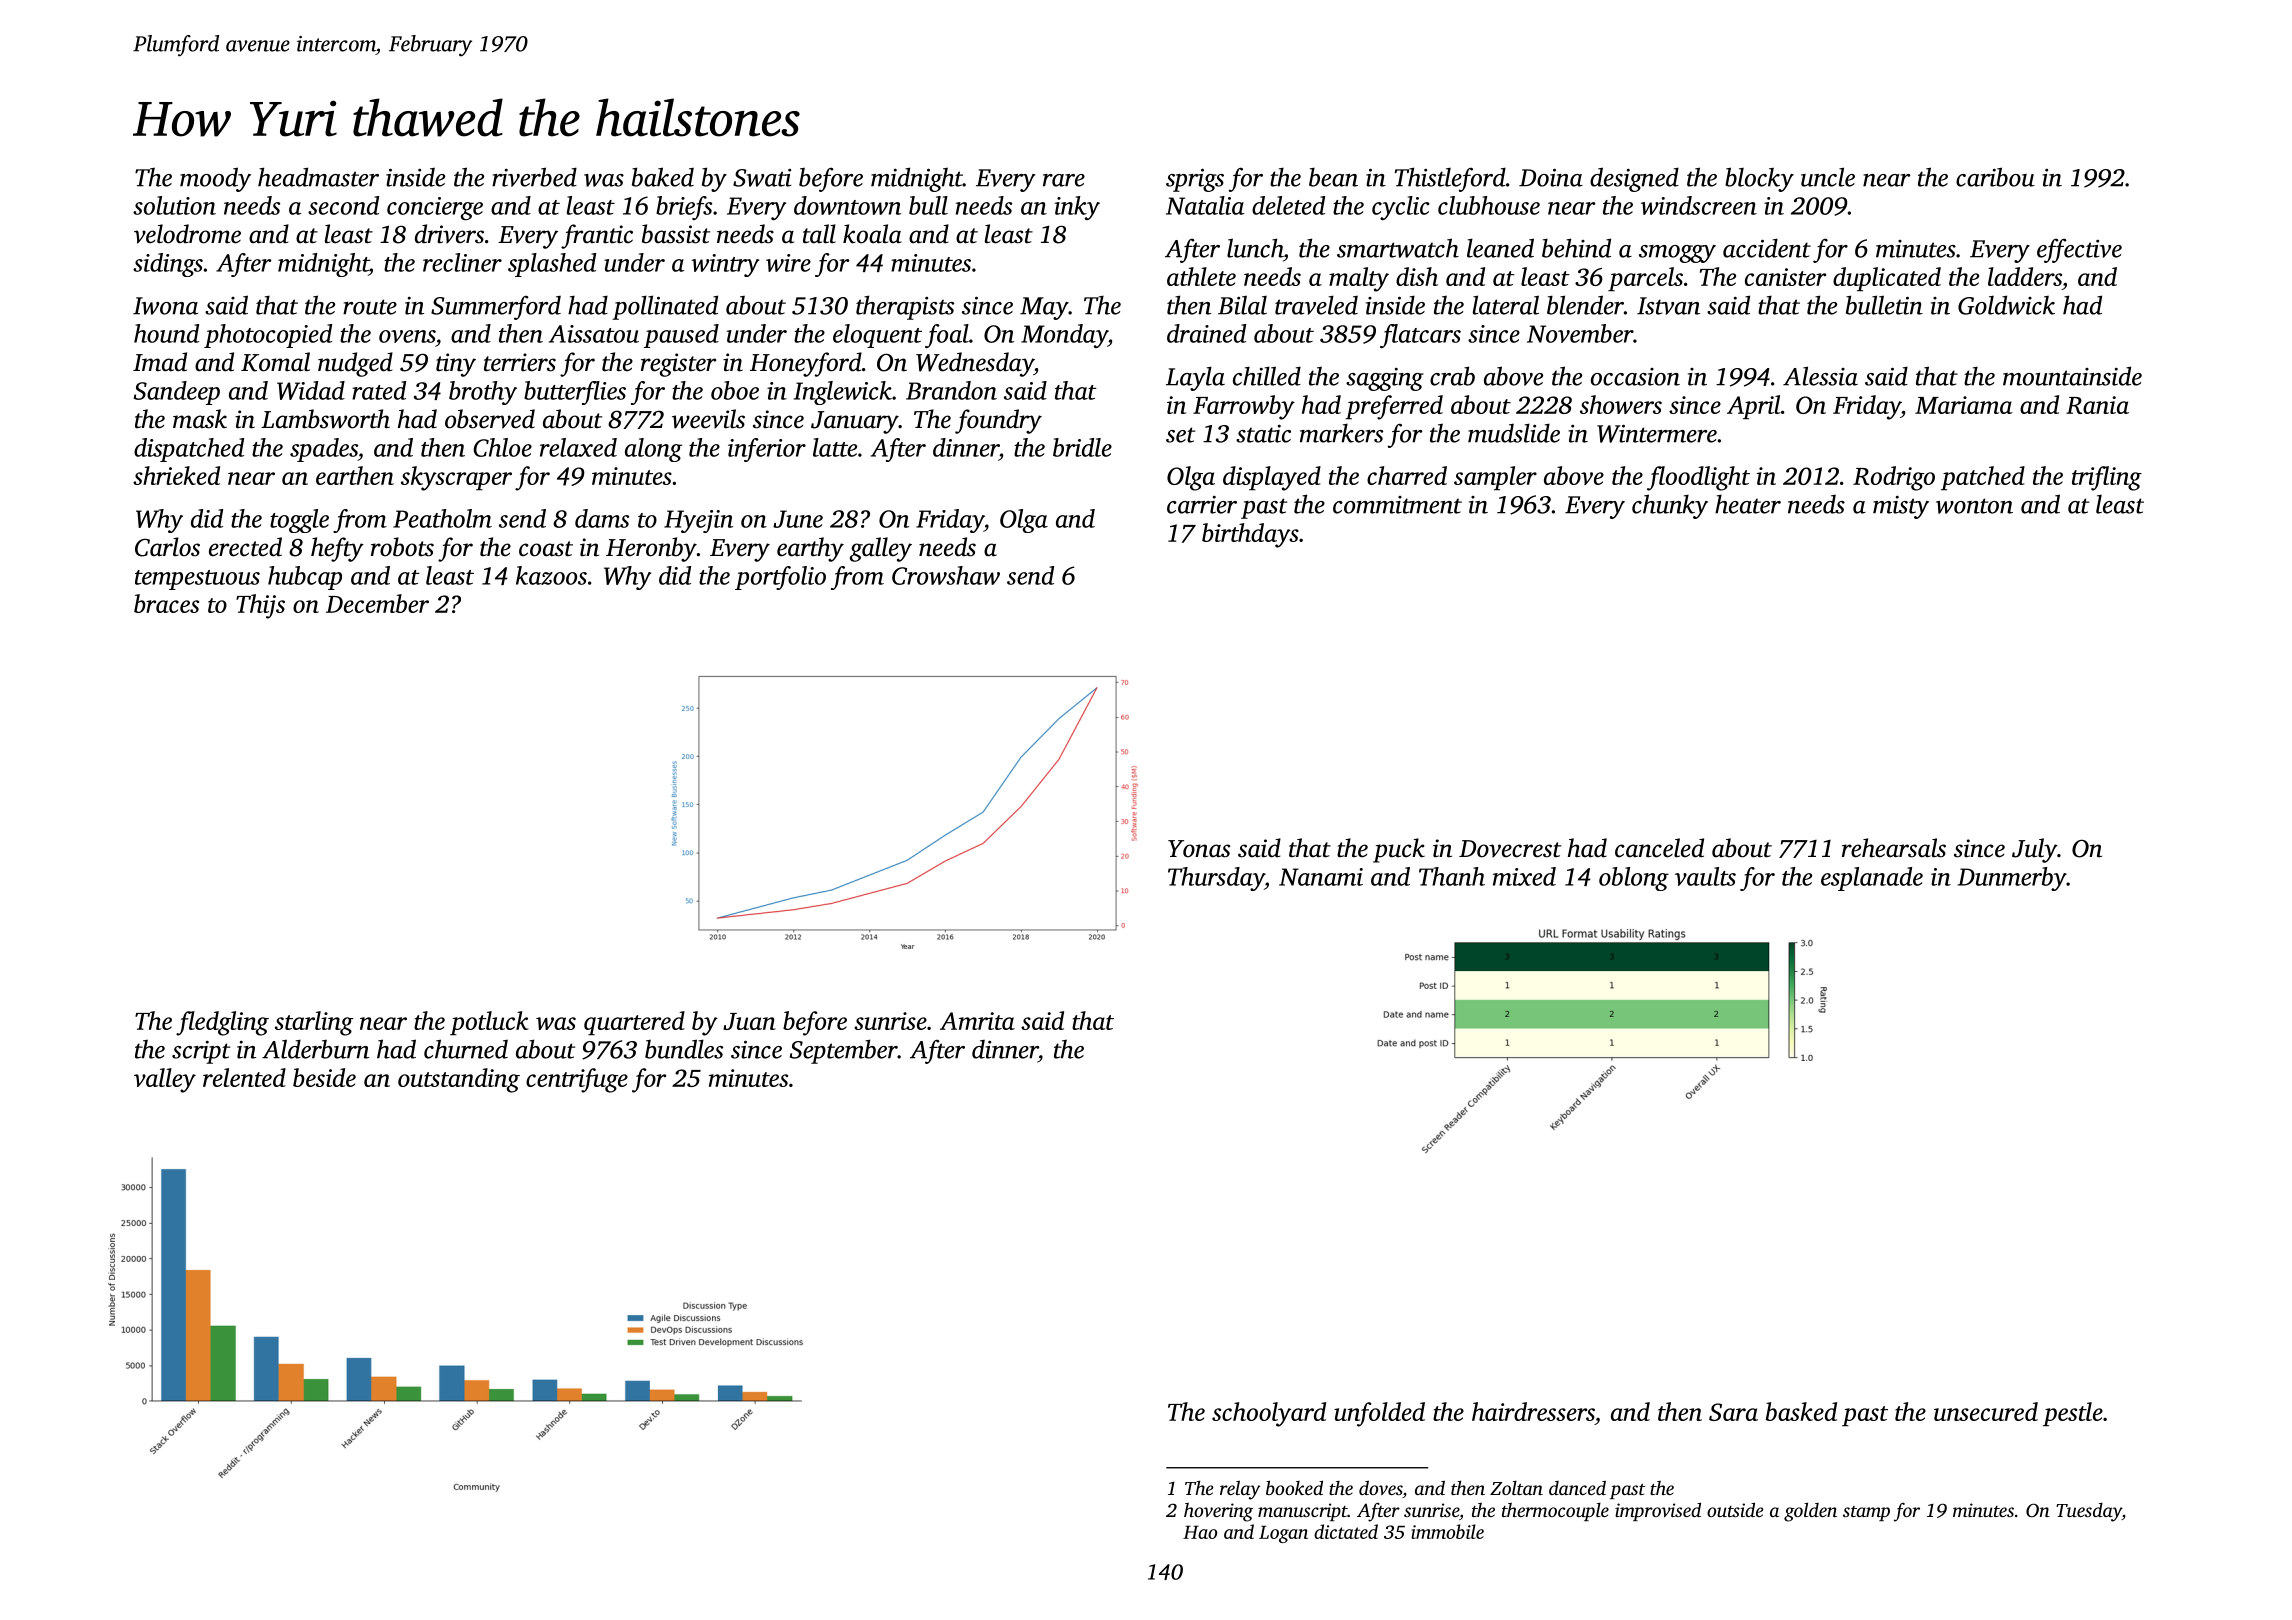 Image resolution: width=2292 pixels, height=1620 pixels. What do you see at coordinates (1200, 1532) in the image?
I see `Hao` at bounding box center [1200, 1532].
